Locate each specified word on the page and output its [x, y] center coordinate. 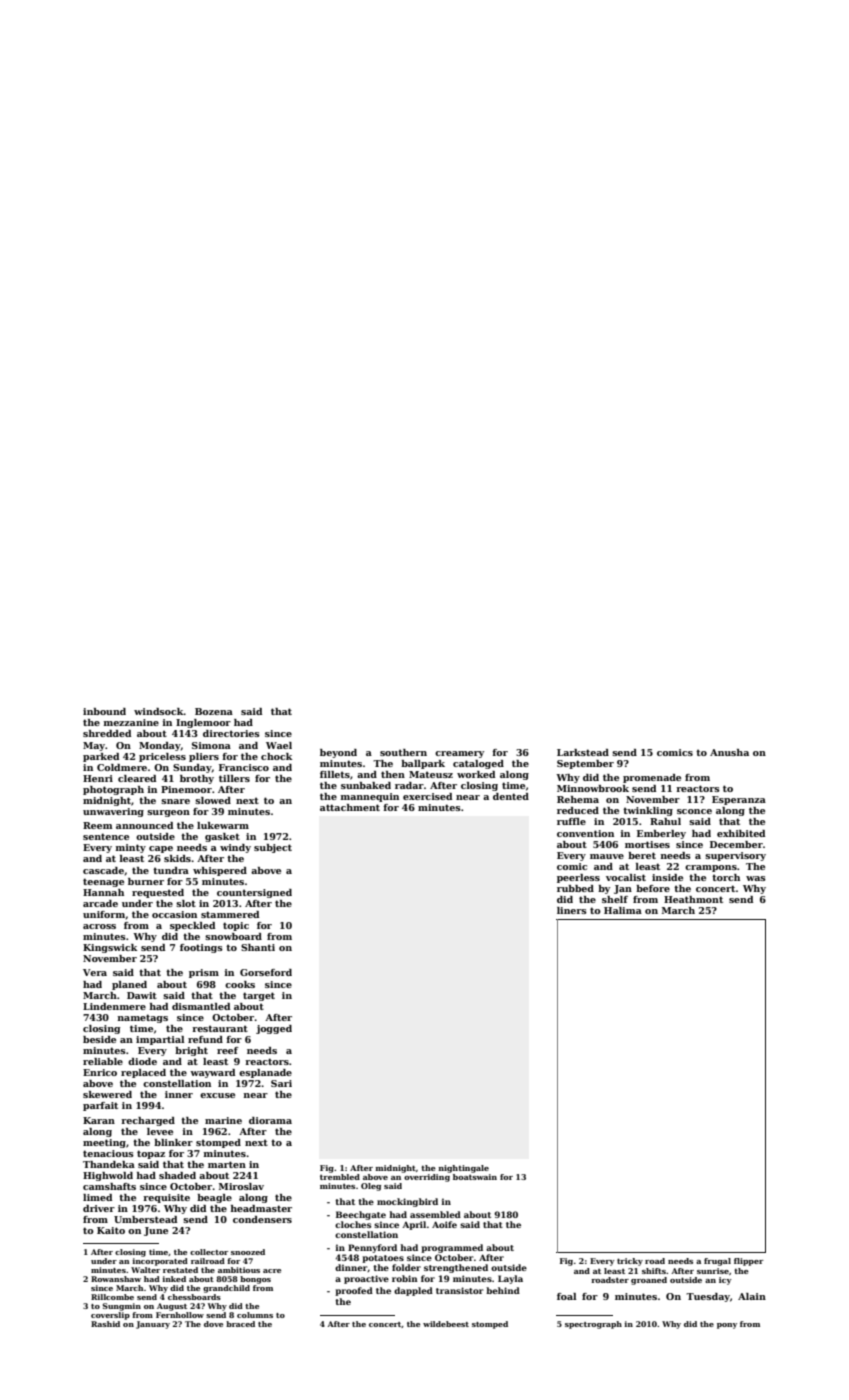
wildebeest [446, 1324]
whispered [220, 871]
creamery [459, 754]
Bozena [214, 711]
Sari [281, 1083]
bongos [255, 1280]
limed [97, 1197]
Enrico [100, 1072]
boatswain [475, 1177]
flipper [749, 1262]
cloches [353, 1224]
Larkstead [583, 752]
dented [511, 796]
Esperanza [739, 800]
